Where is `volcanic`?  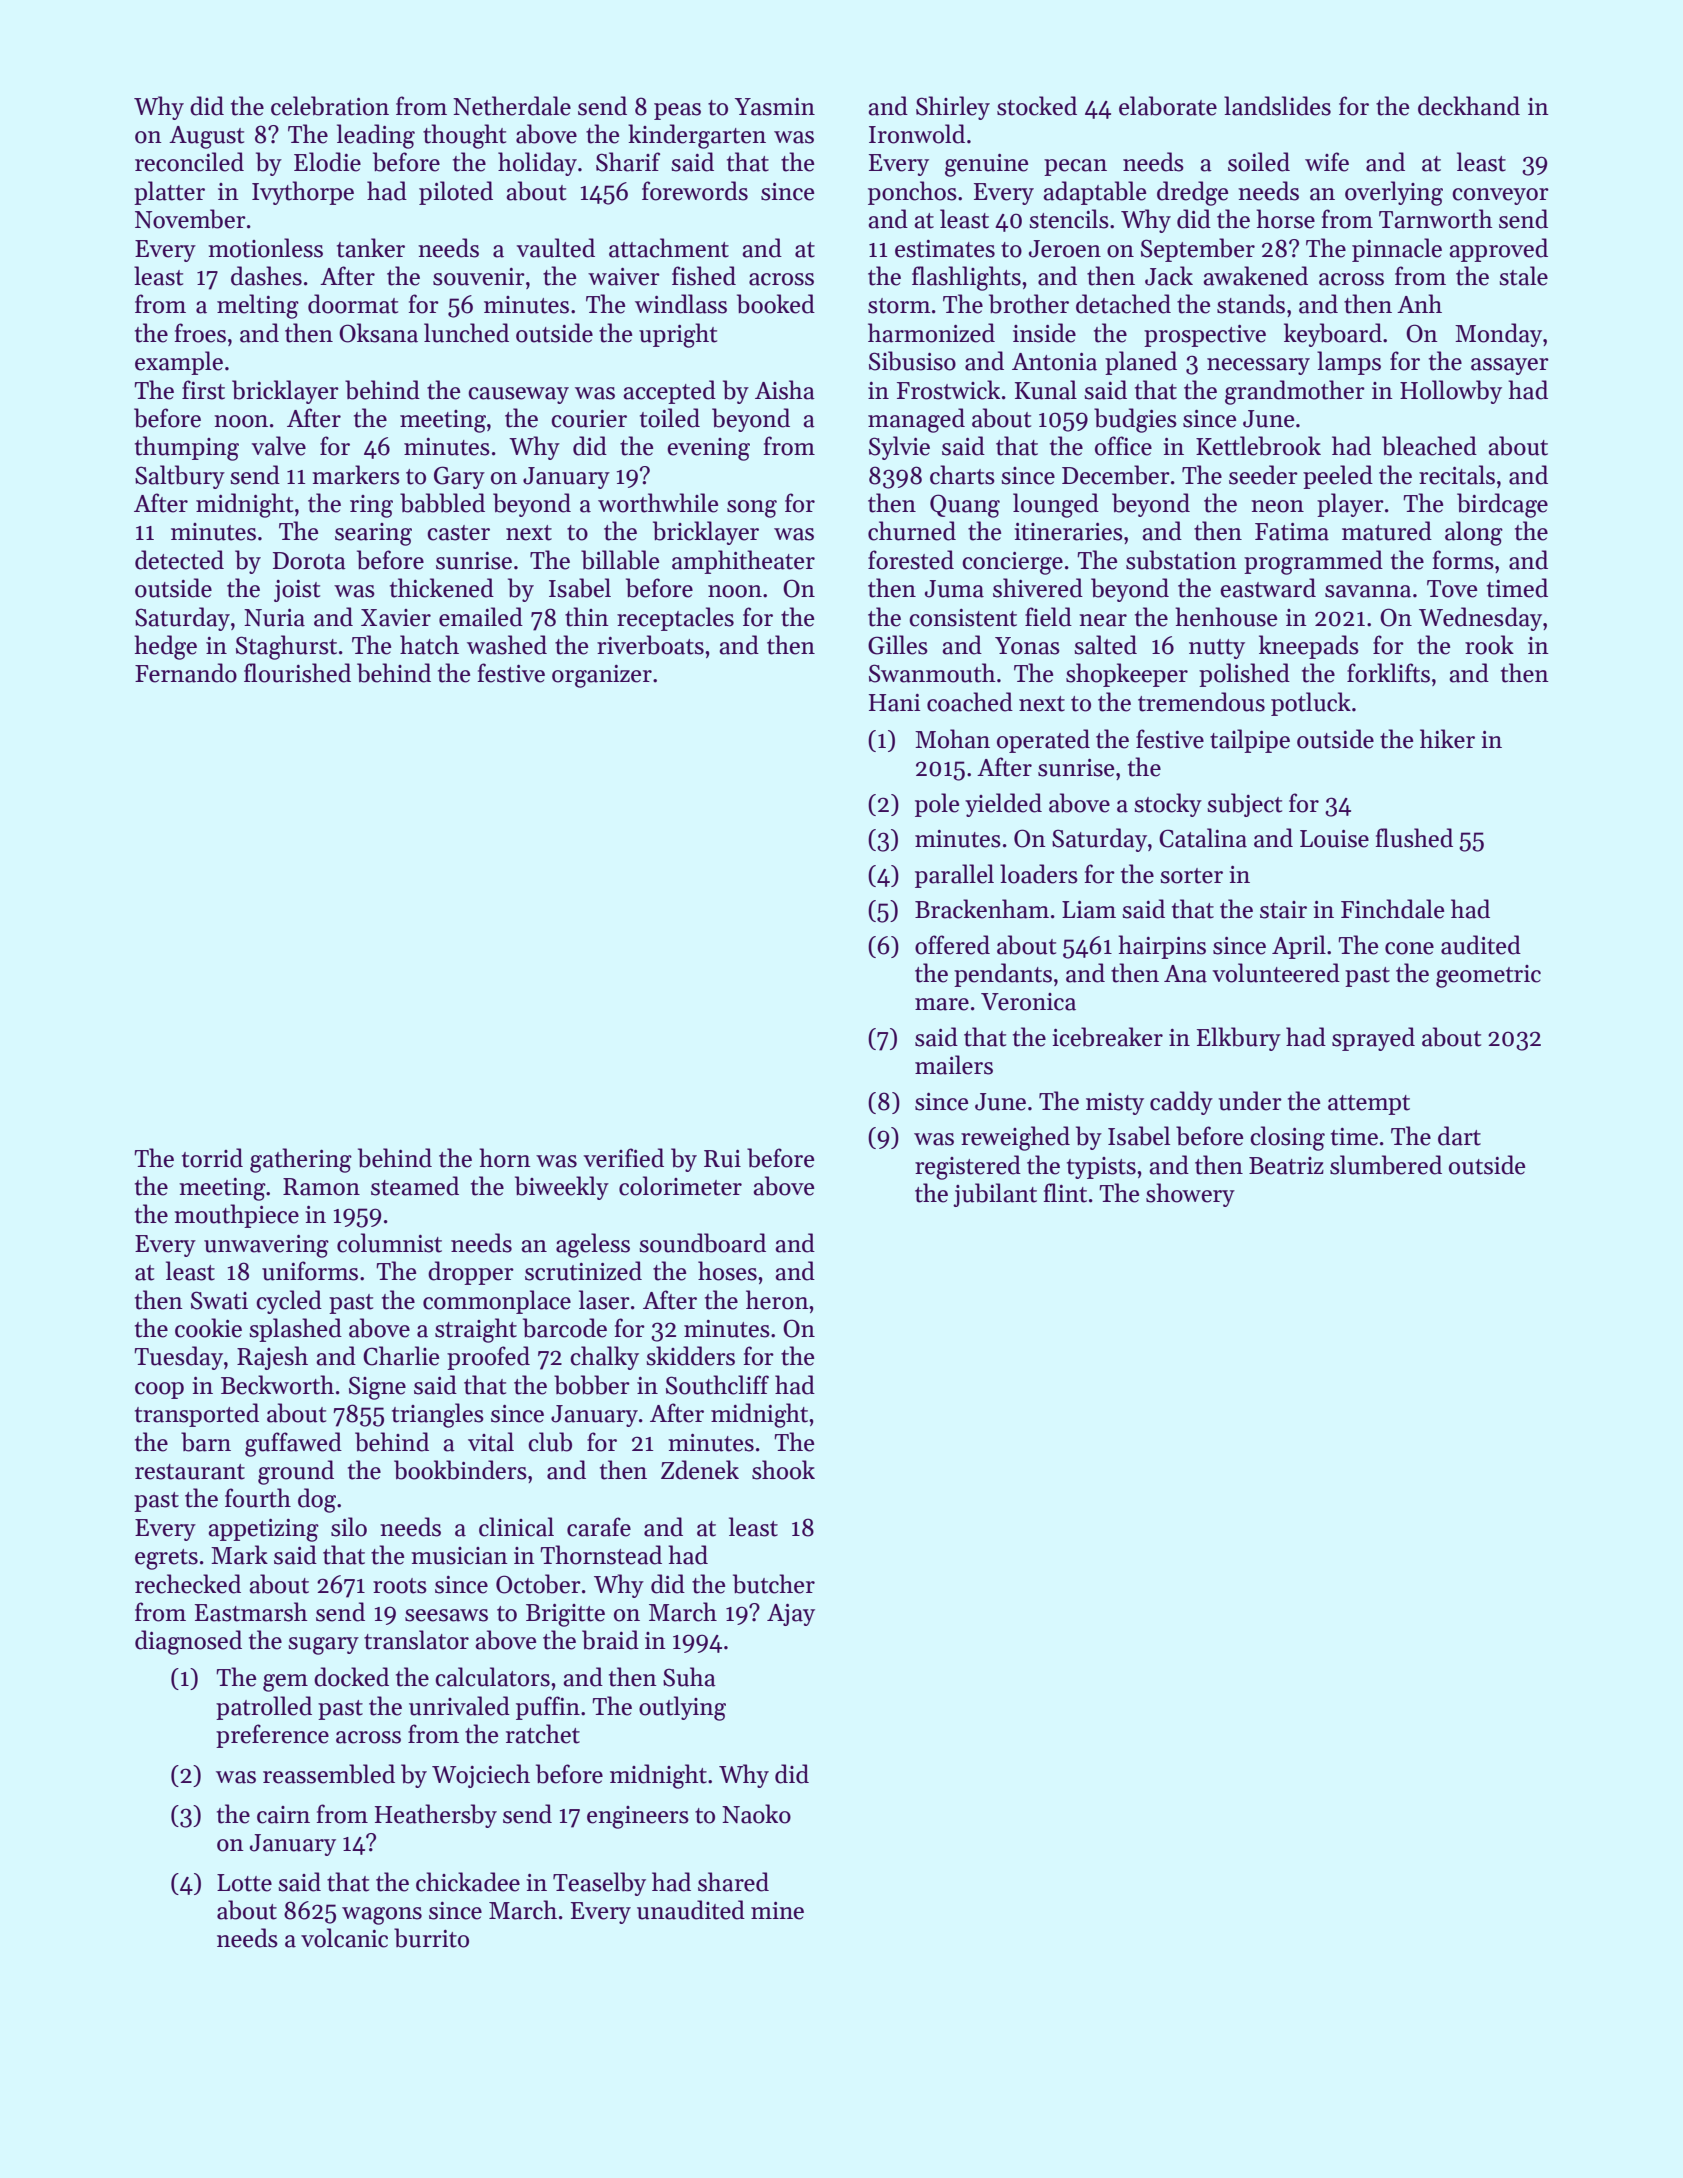 volcanic is located at coordinates (344, 1938).
